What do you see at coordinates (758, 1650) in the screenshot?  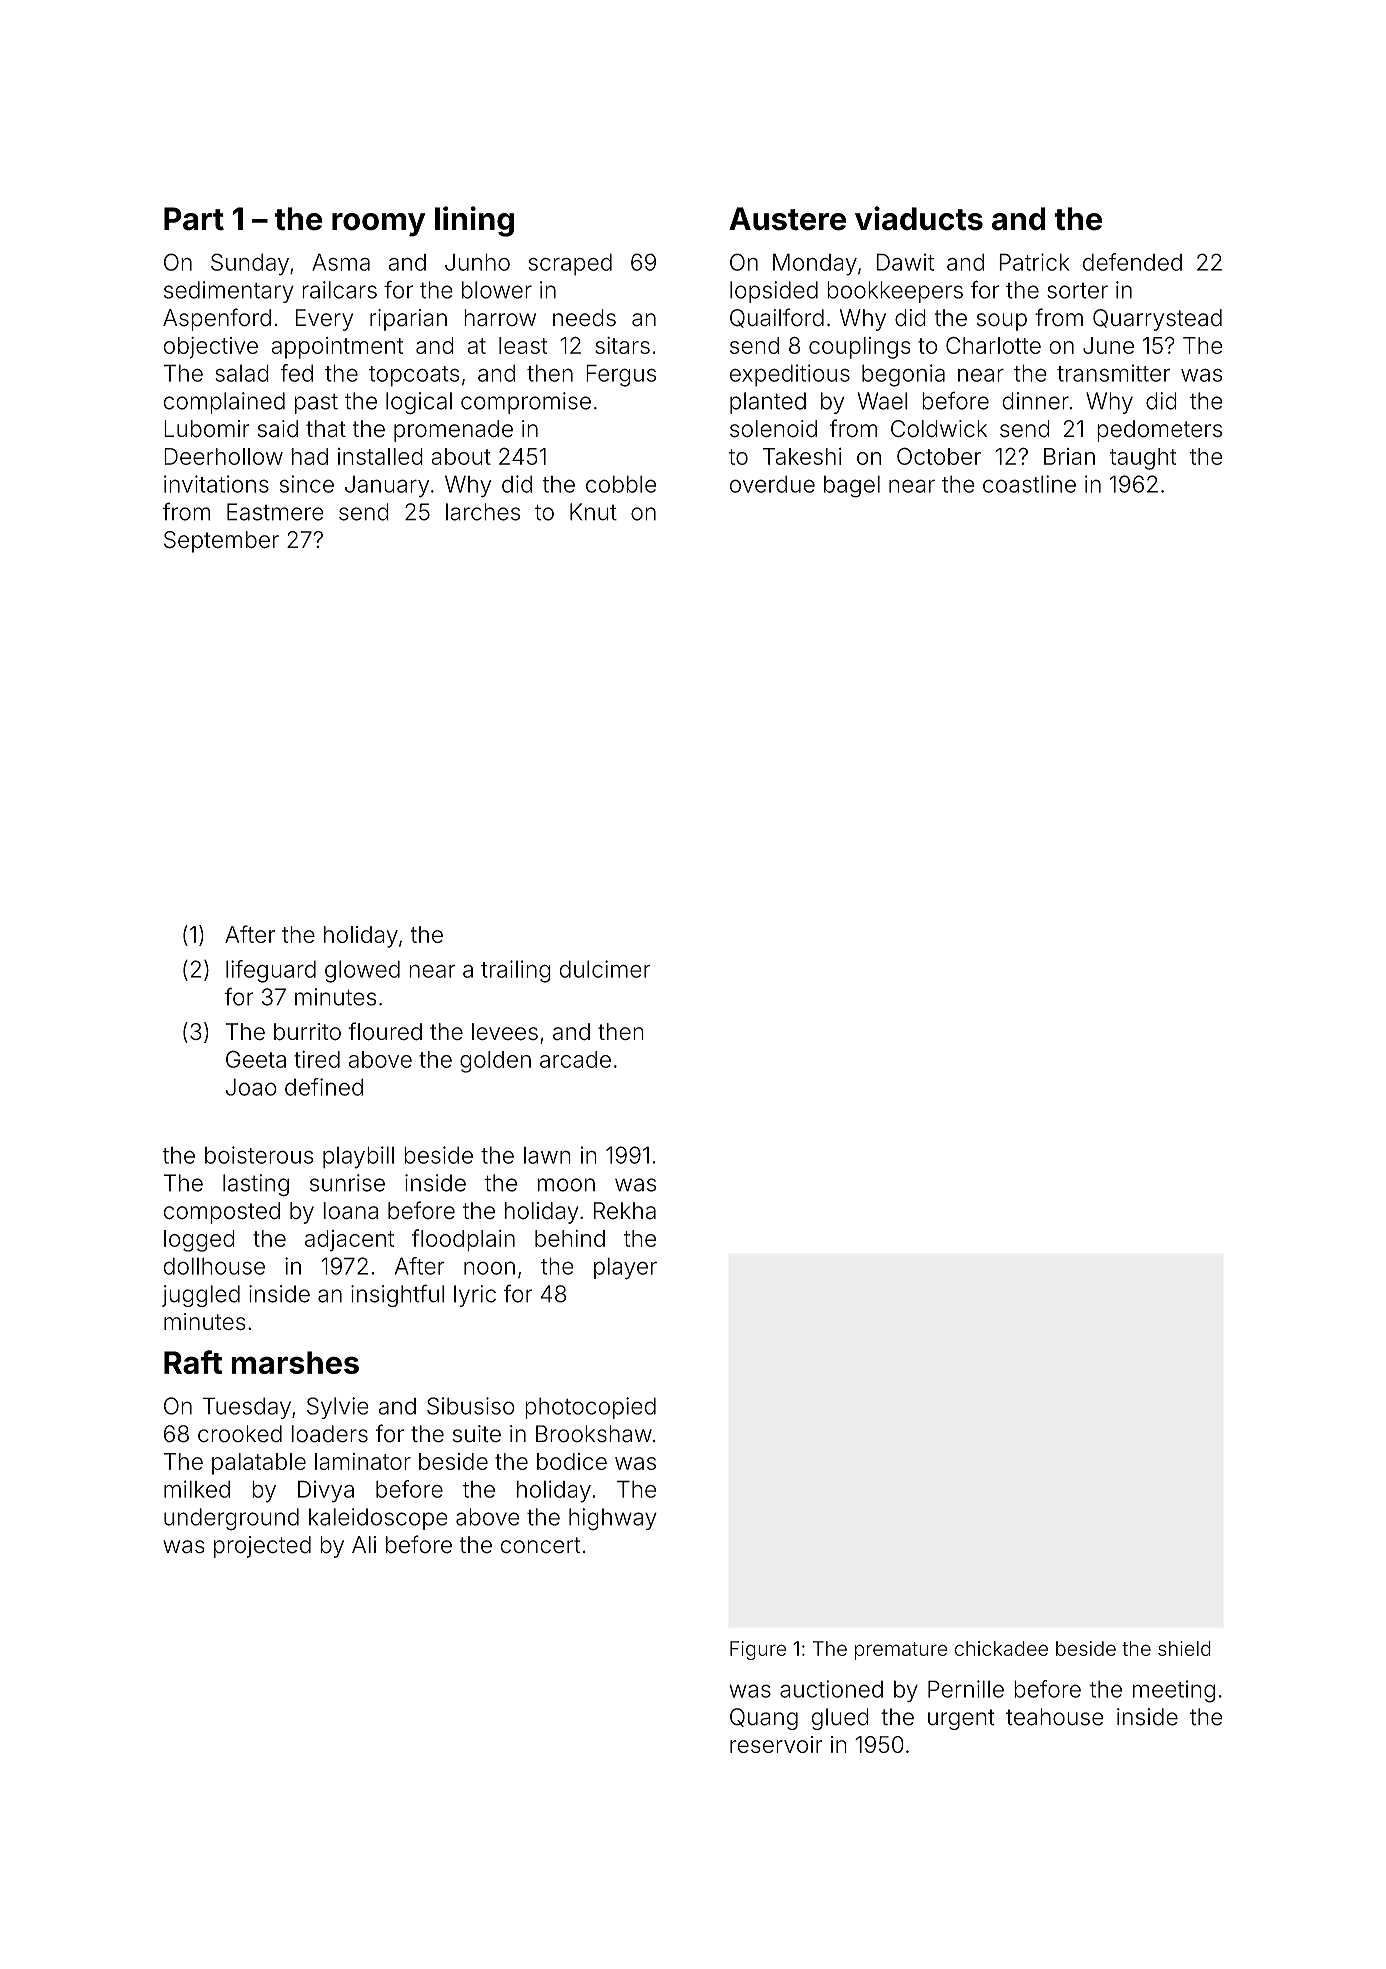 I see `Figure` at bounding box center [758, 1650].
